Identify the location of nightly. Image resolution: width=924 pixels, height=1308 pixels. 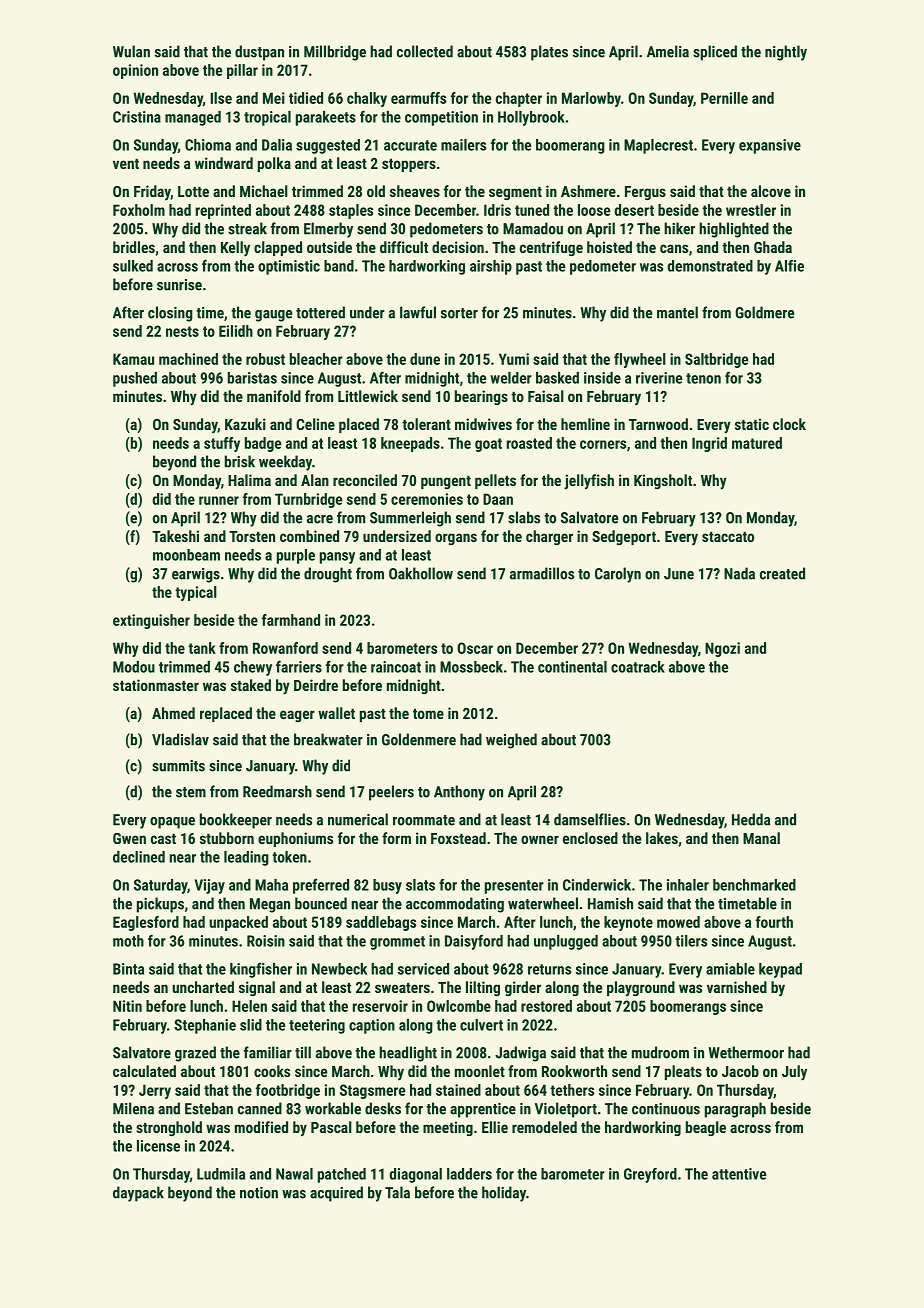
(786, 53).
